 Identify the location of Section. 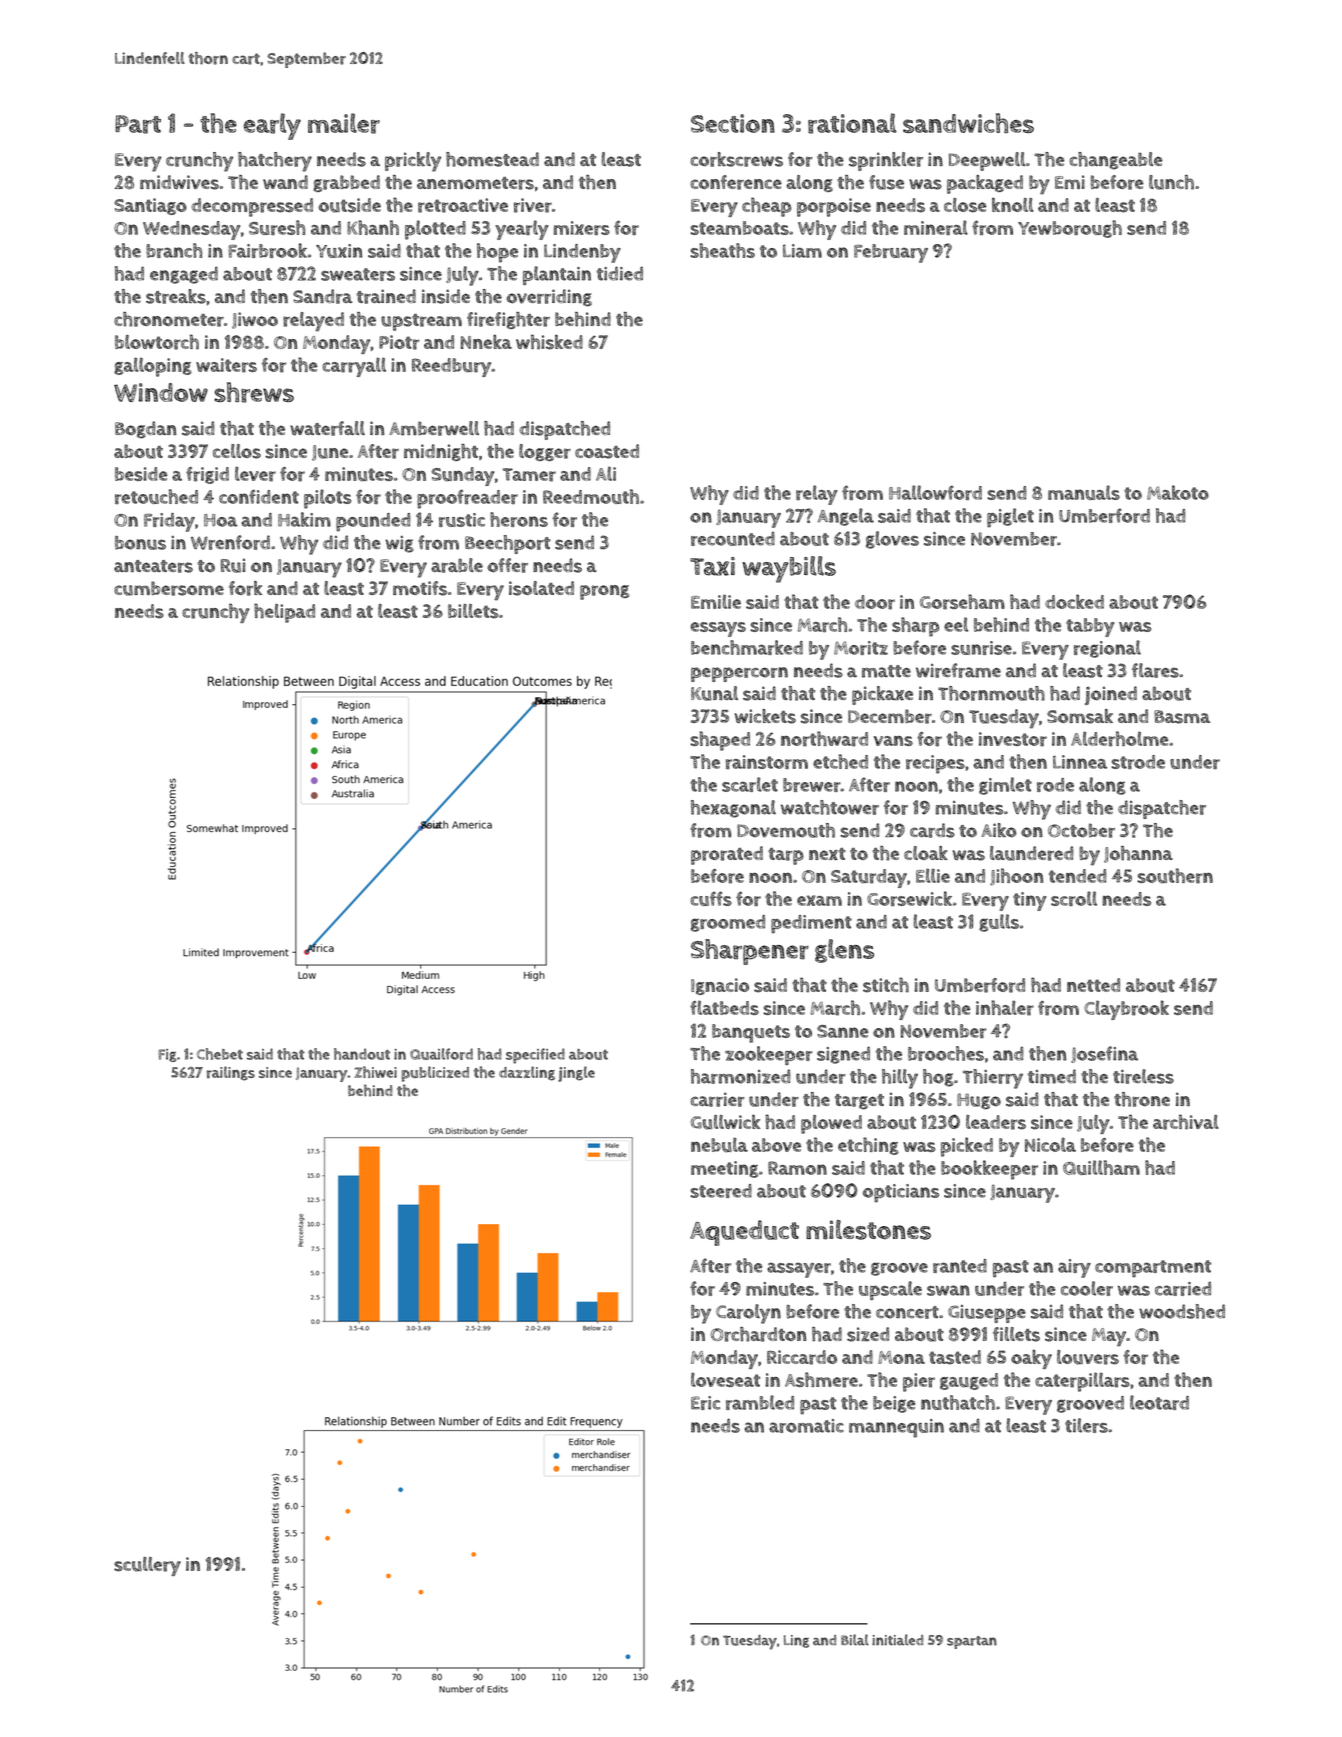
(733, 123).
